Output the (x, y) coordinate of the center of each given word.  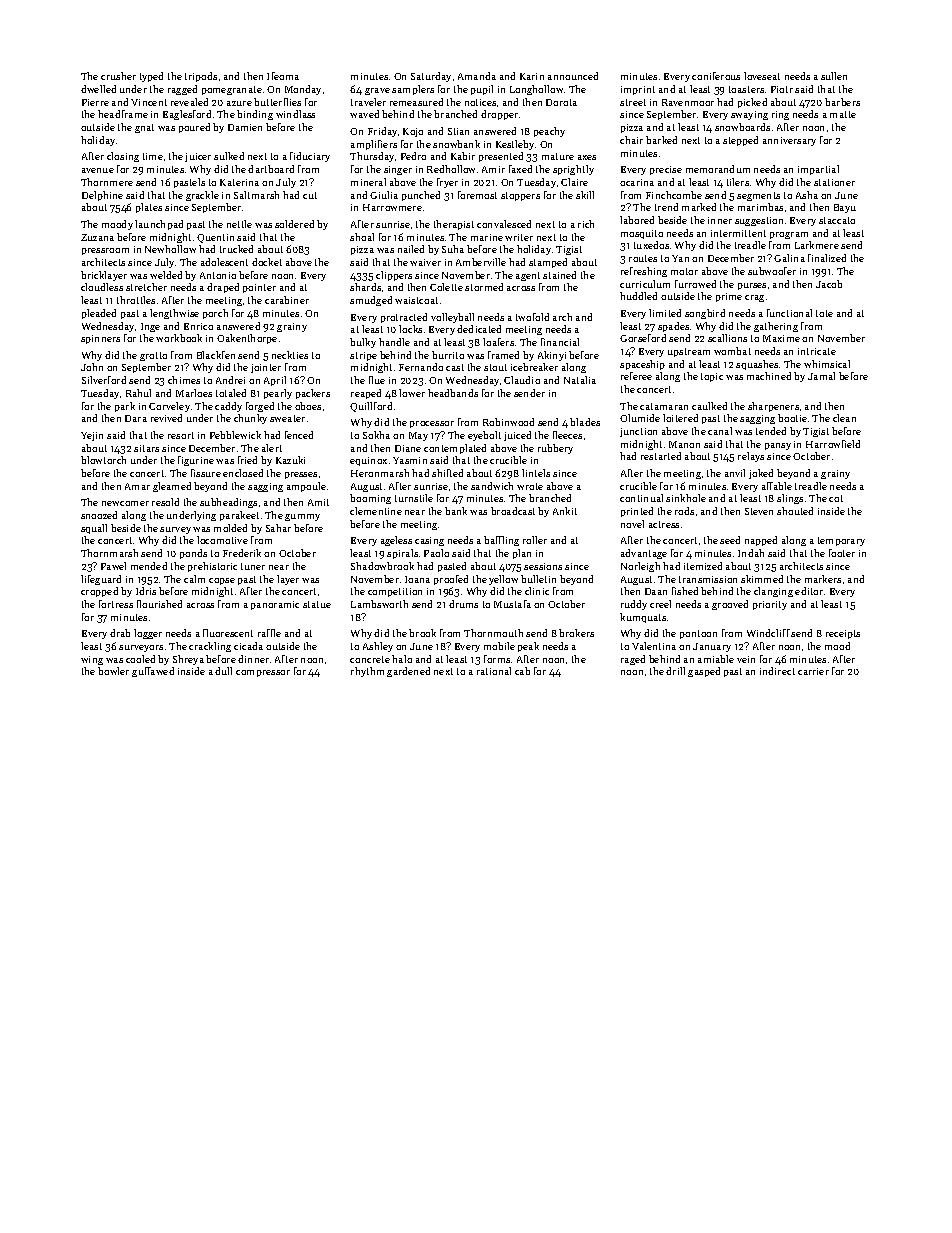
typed (151, 77)
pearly (278, 394)
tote (824, 313)
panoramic (275, 605)
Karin (532, 76)
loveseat (762, 76)
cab (522, 671)
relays (751, 457)
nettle (239, 224)
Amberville (481, 262)
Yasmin (410, 460)
